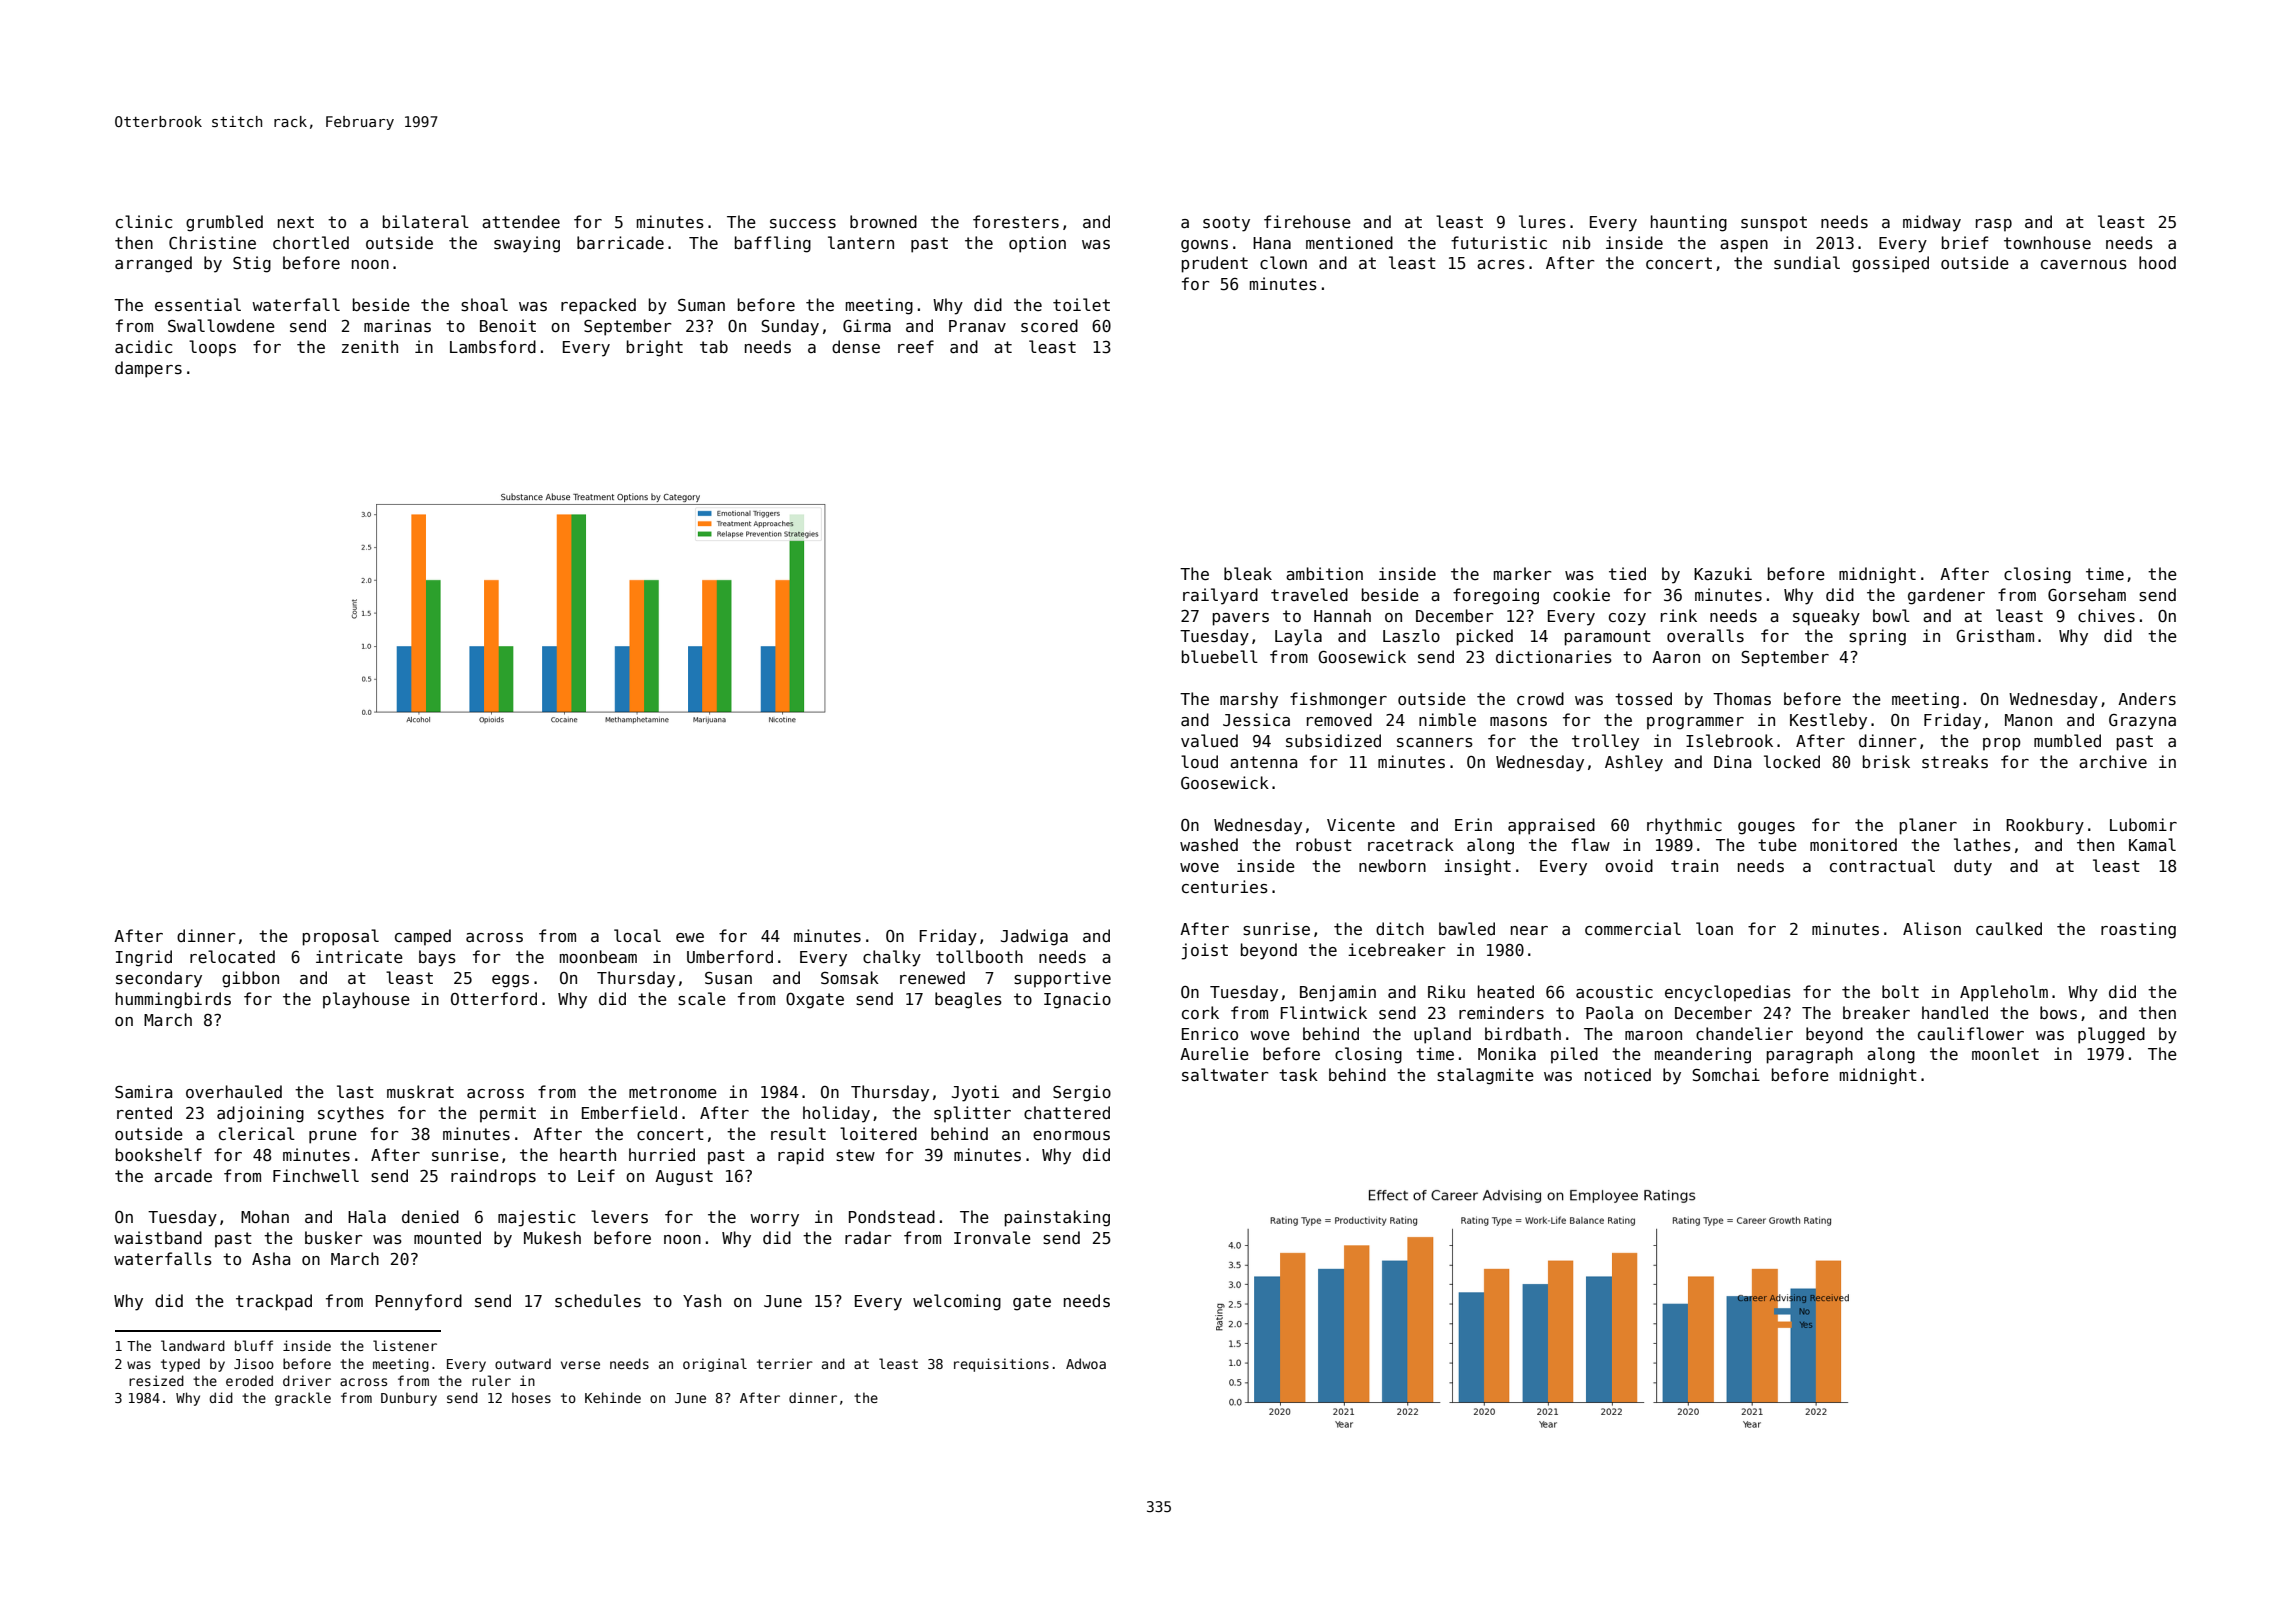 This screenshot has height=1620, width=2292. I want to click on reef, so click(916, 346).
